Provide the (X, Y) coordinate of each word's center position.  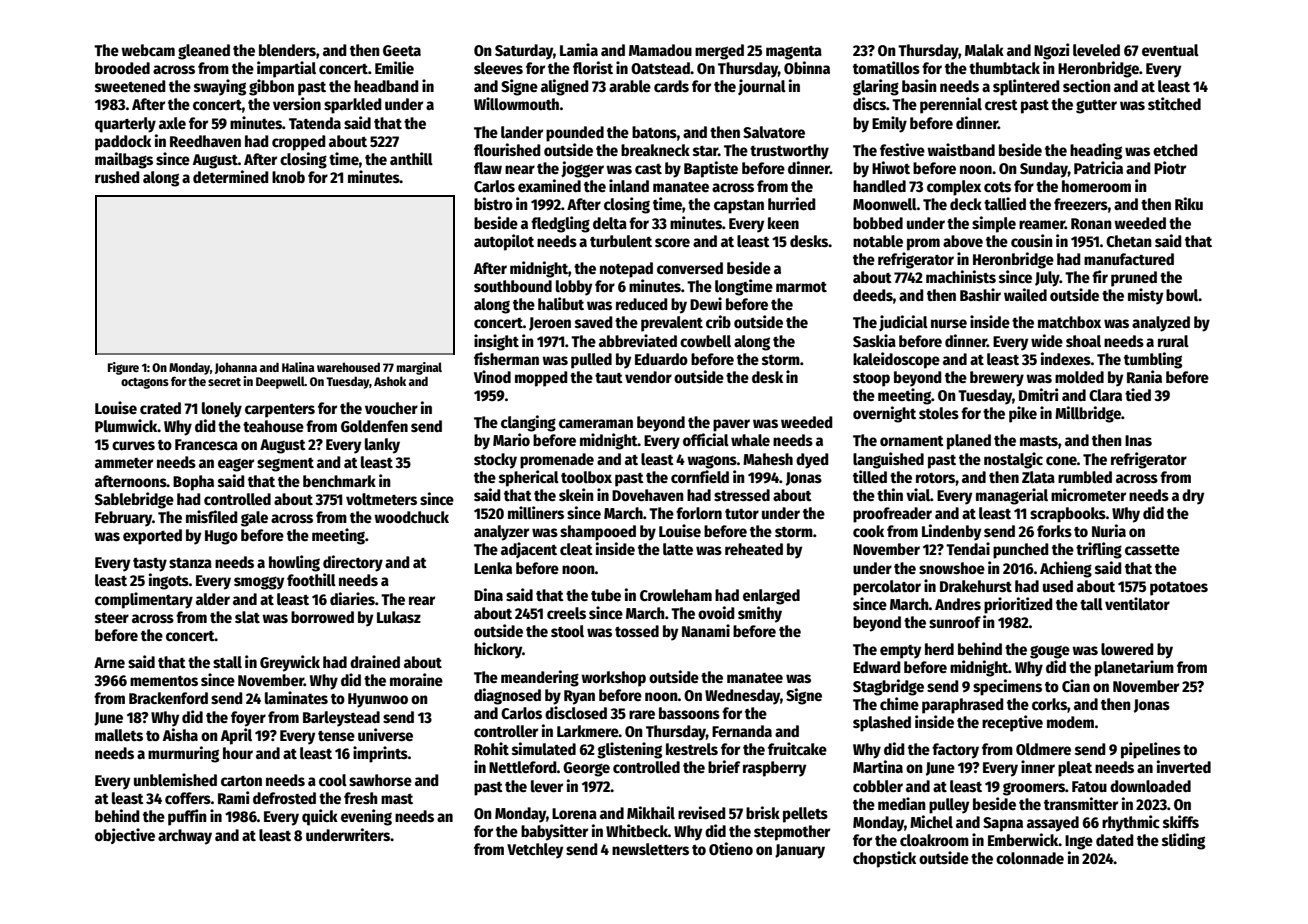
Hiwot (891, 167)
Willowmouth (516, 103)
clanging (528, 423)
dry (1193, 497)
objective (125, 836)
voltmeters (381, 499)
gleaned (204, 52)
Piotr (1170, 167)
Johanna (236, 368)
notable (878, 241)
